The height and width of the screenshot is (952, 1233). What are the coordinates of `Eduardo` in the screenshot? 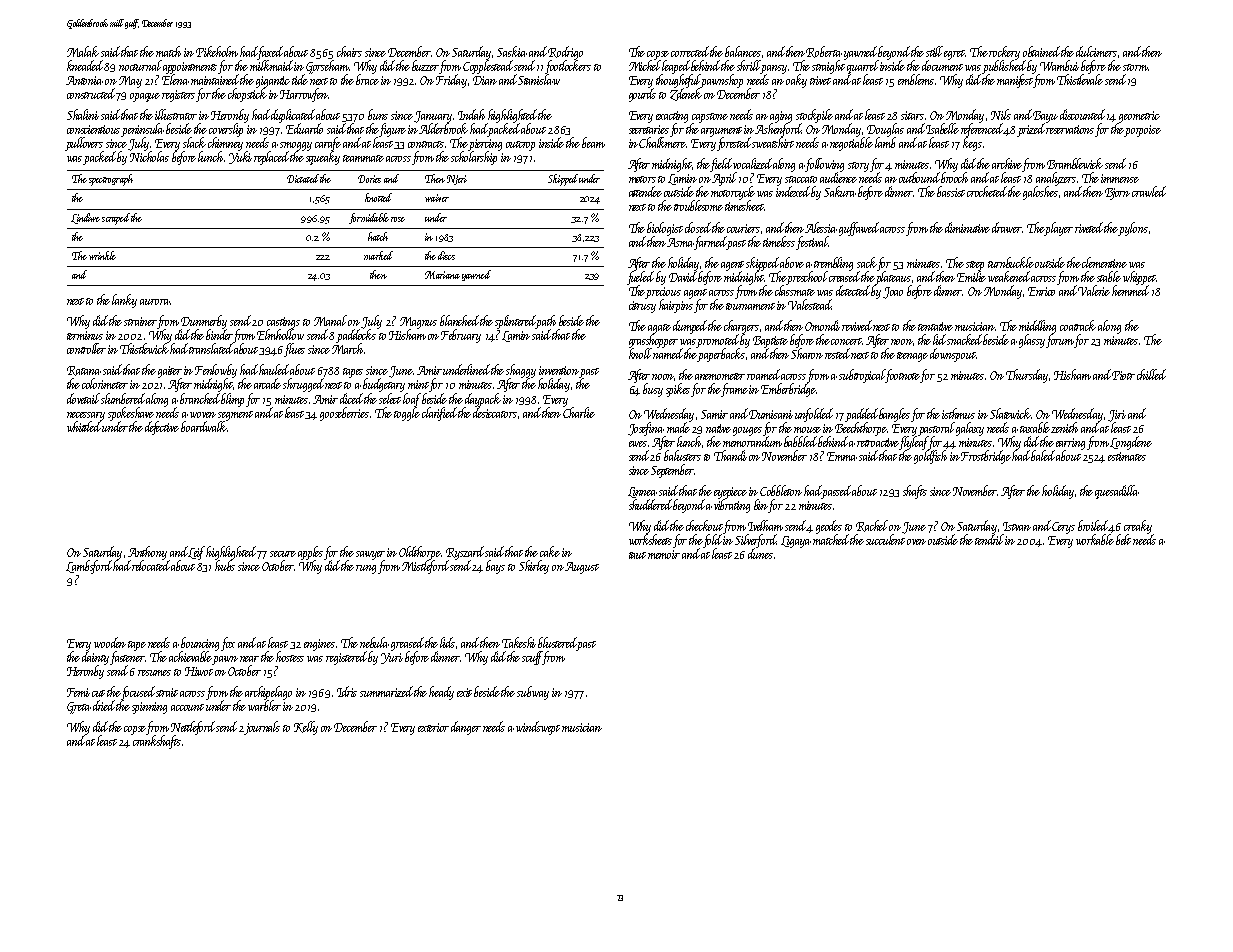 It's located at (304, 128).
